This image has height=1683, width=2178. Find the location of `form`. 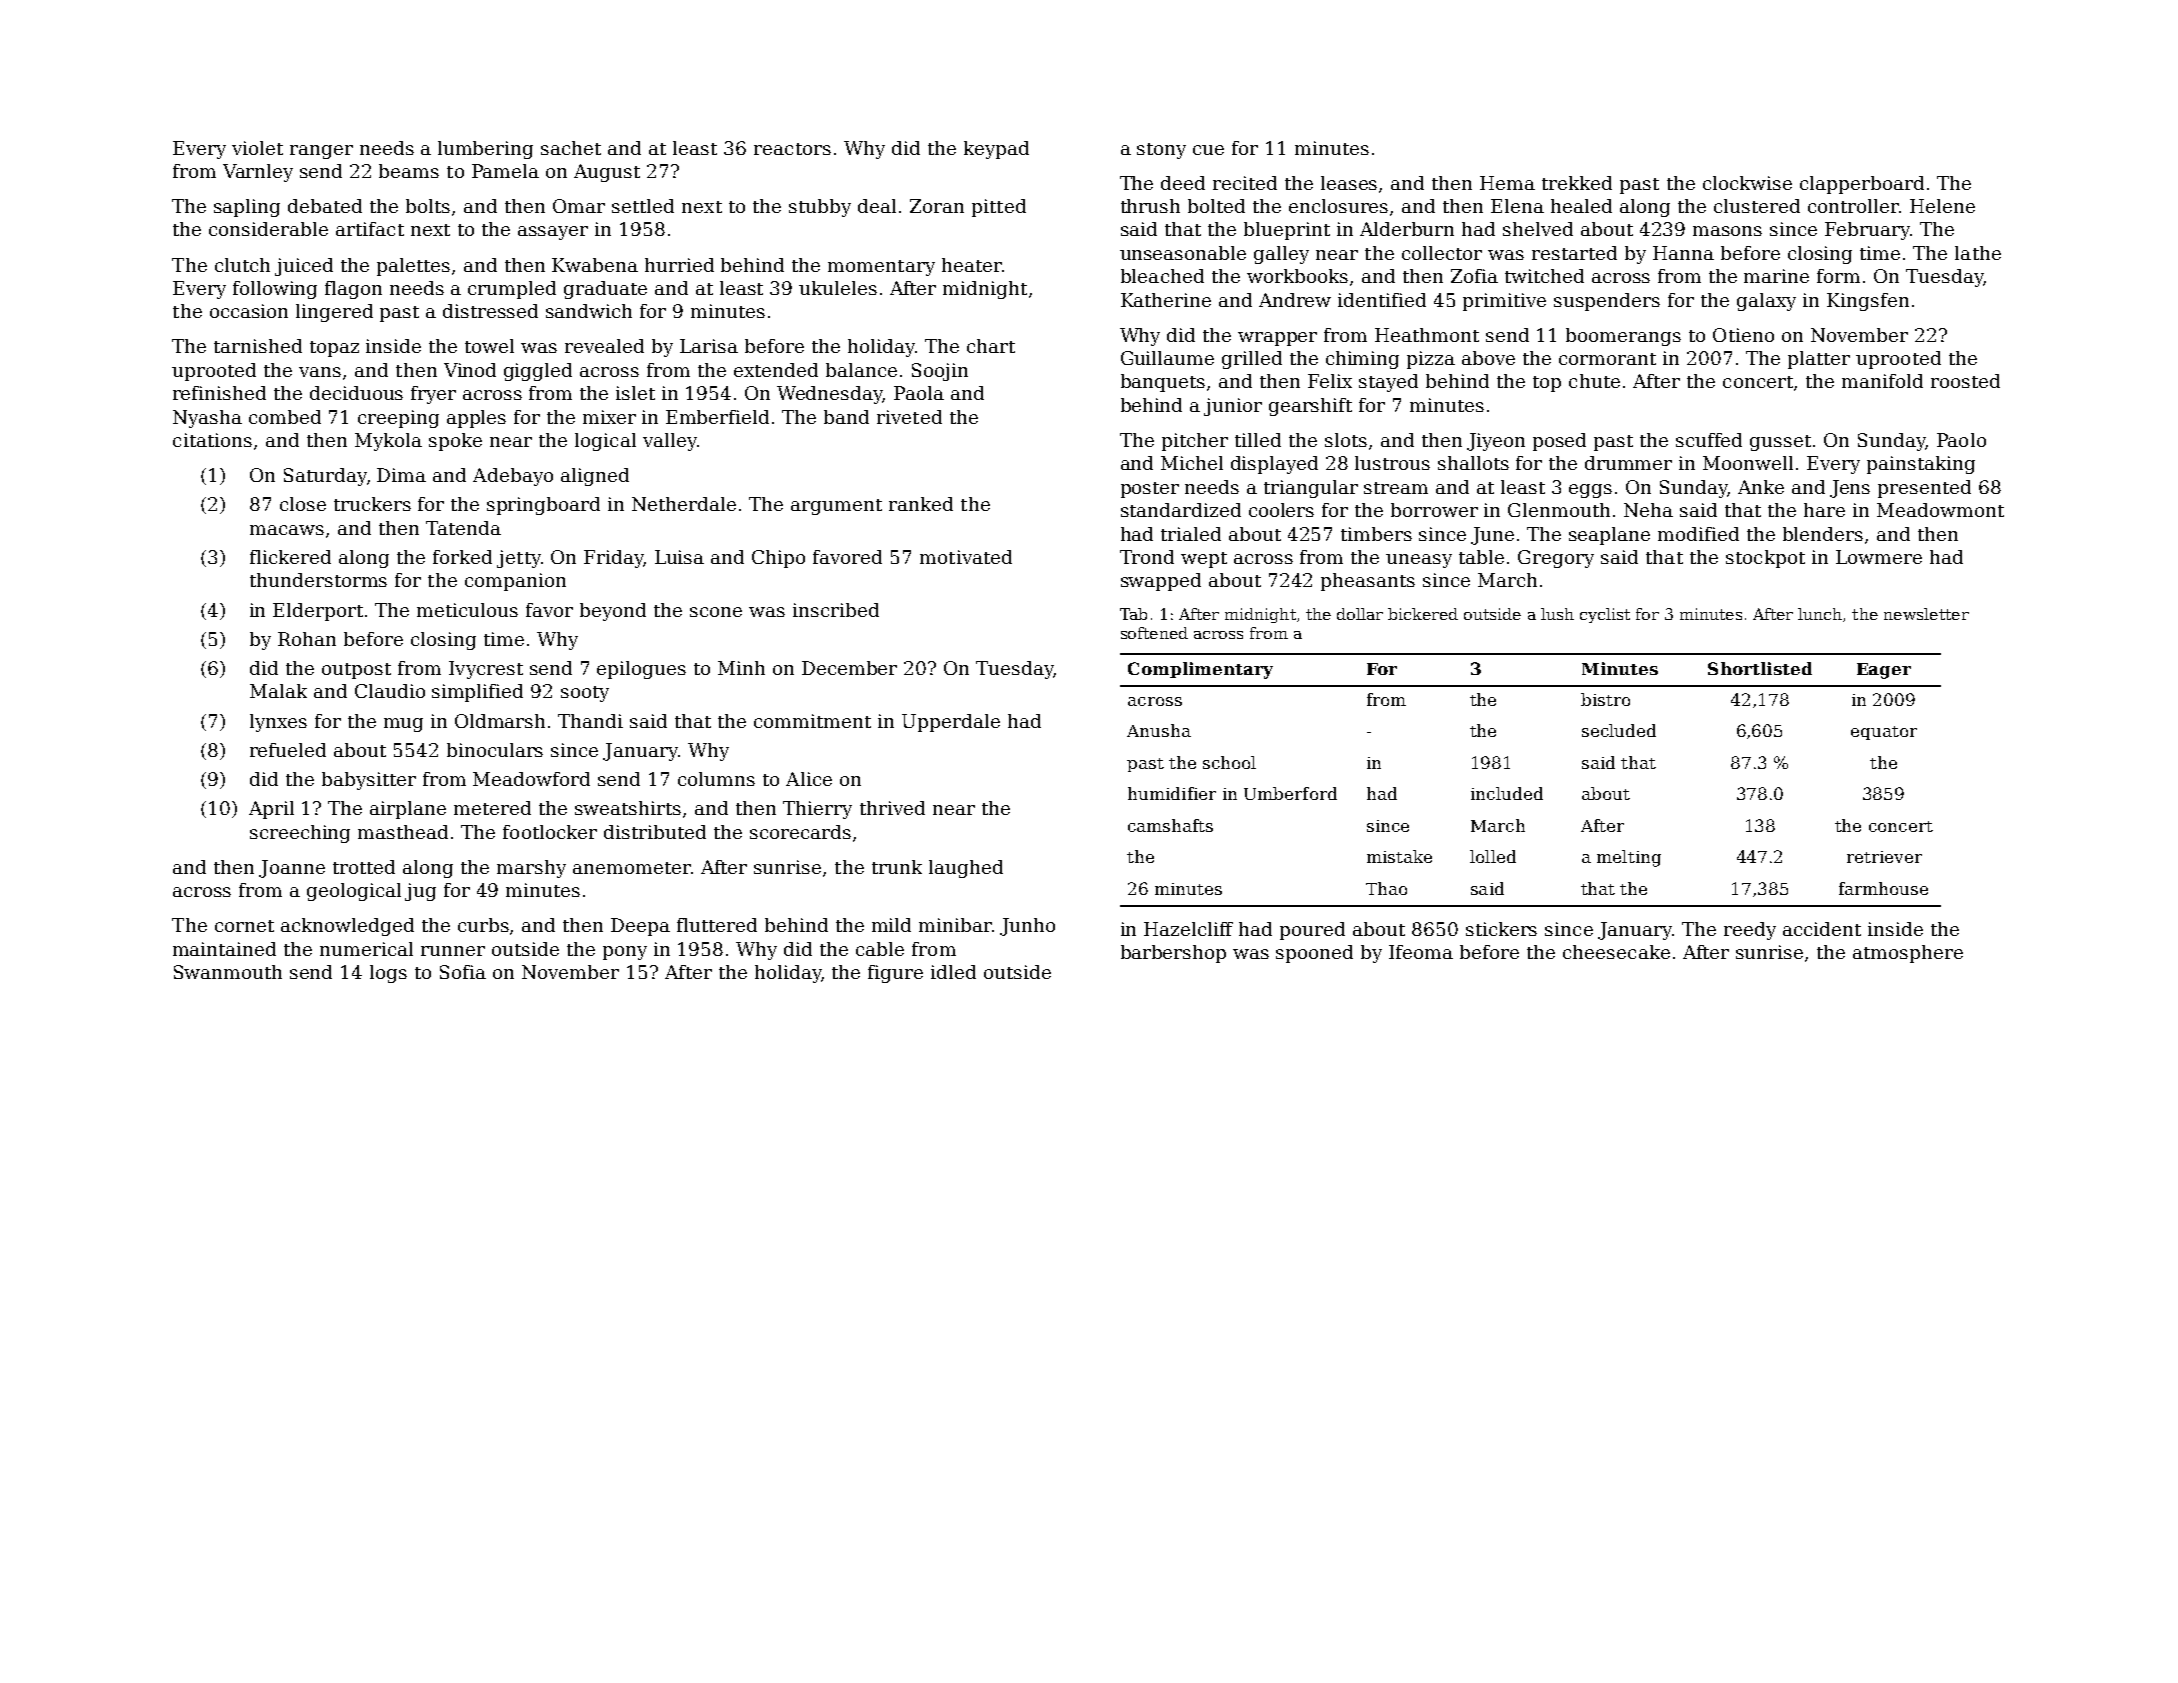

form is located at coordinates (1838, 276).
